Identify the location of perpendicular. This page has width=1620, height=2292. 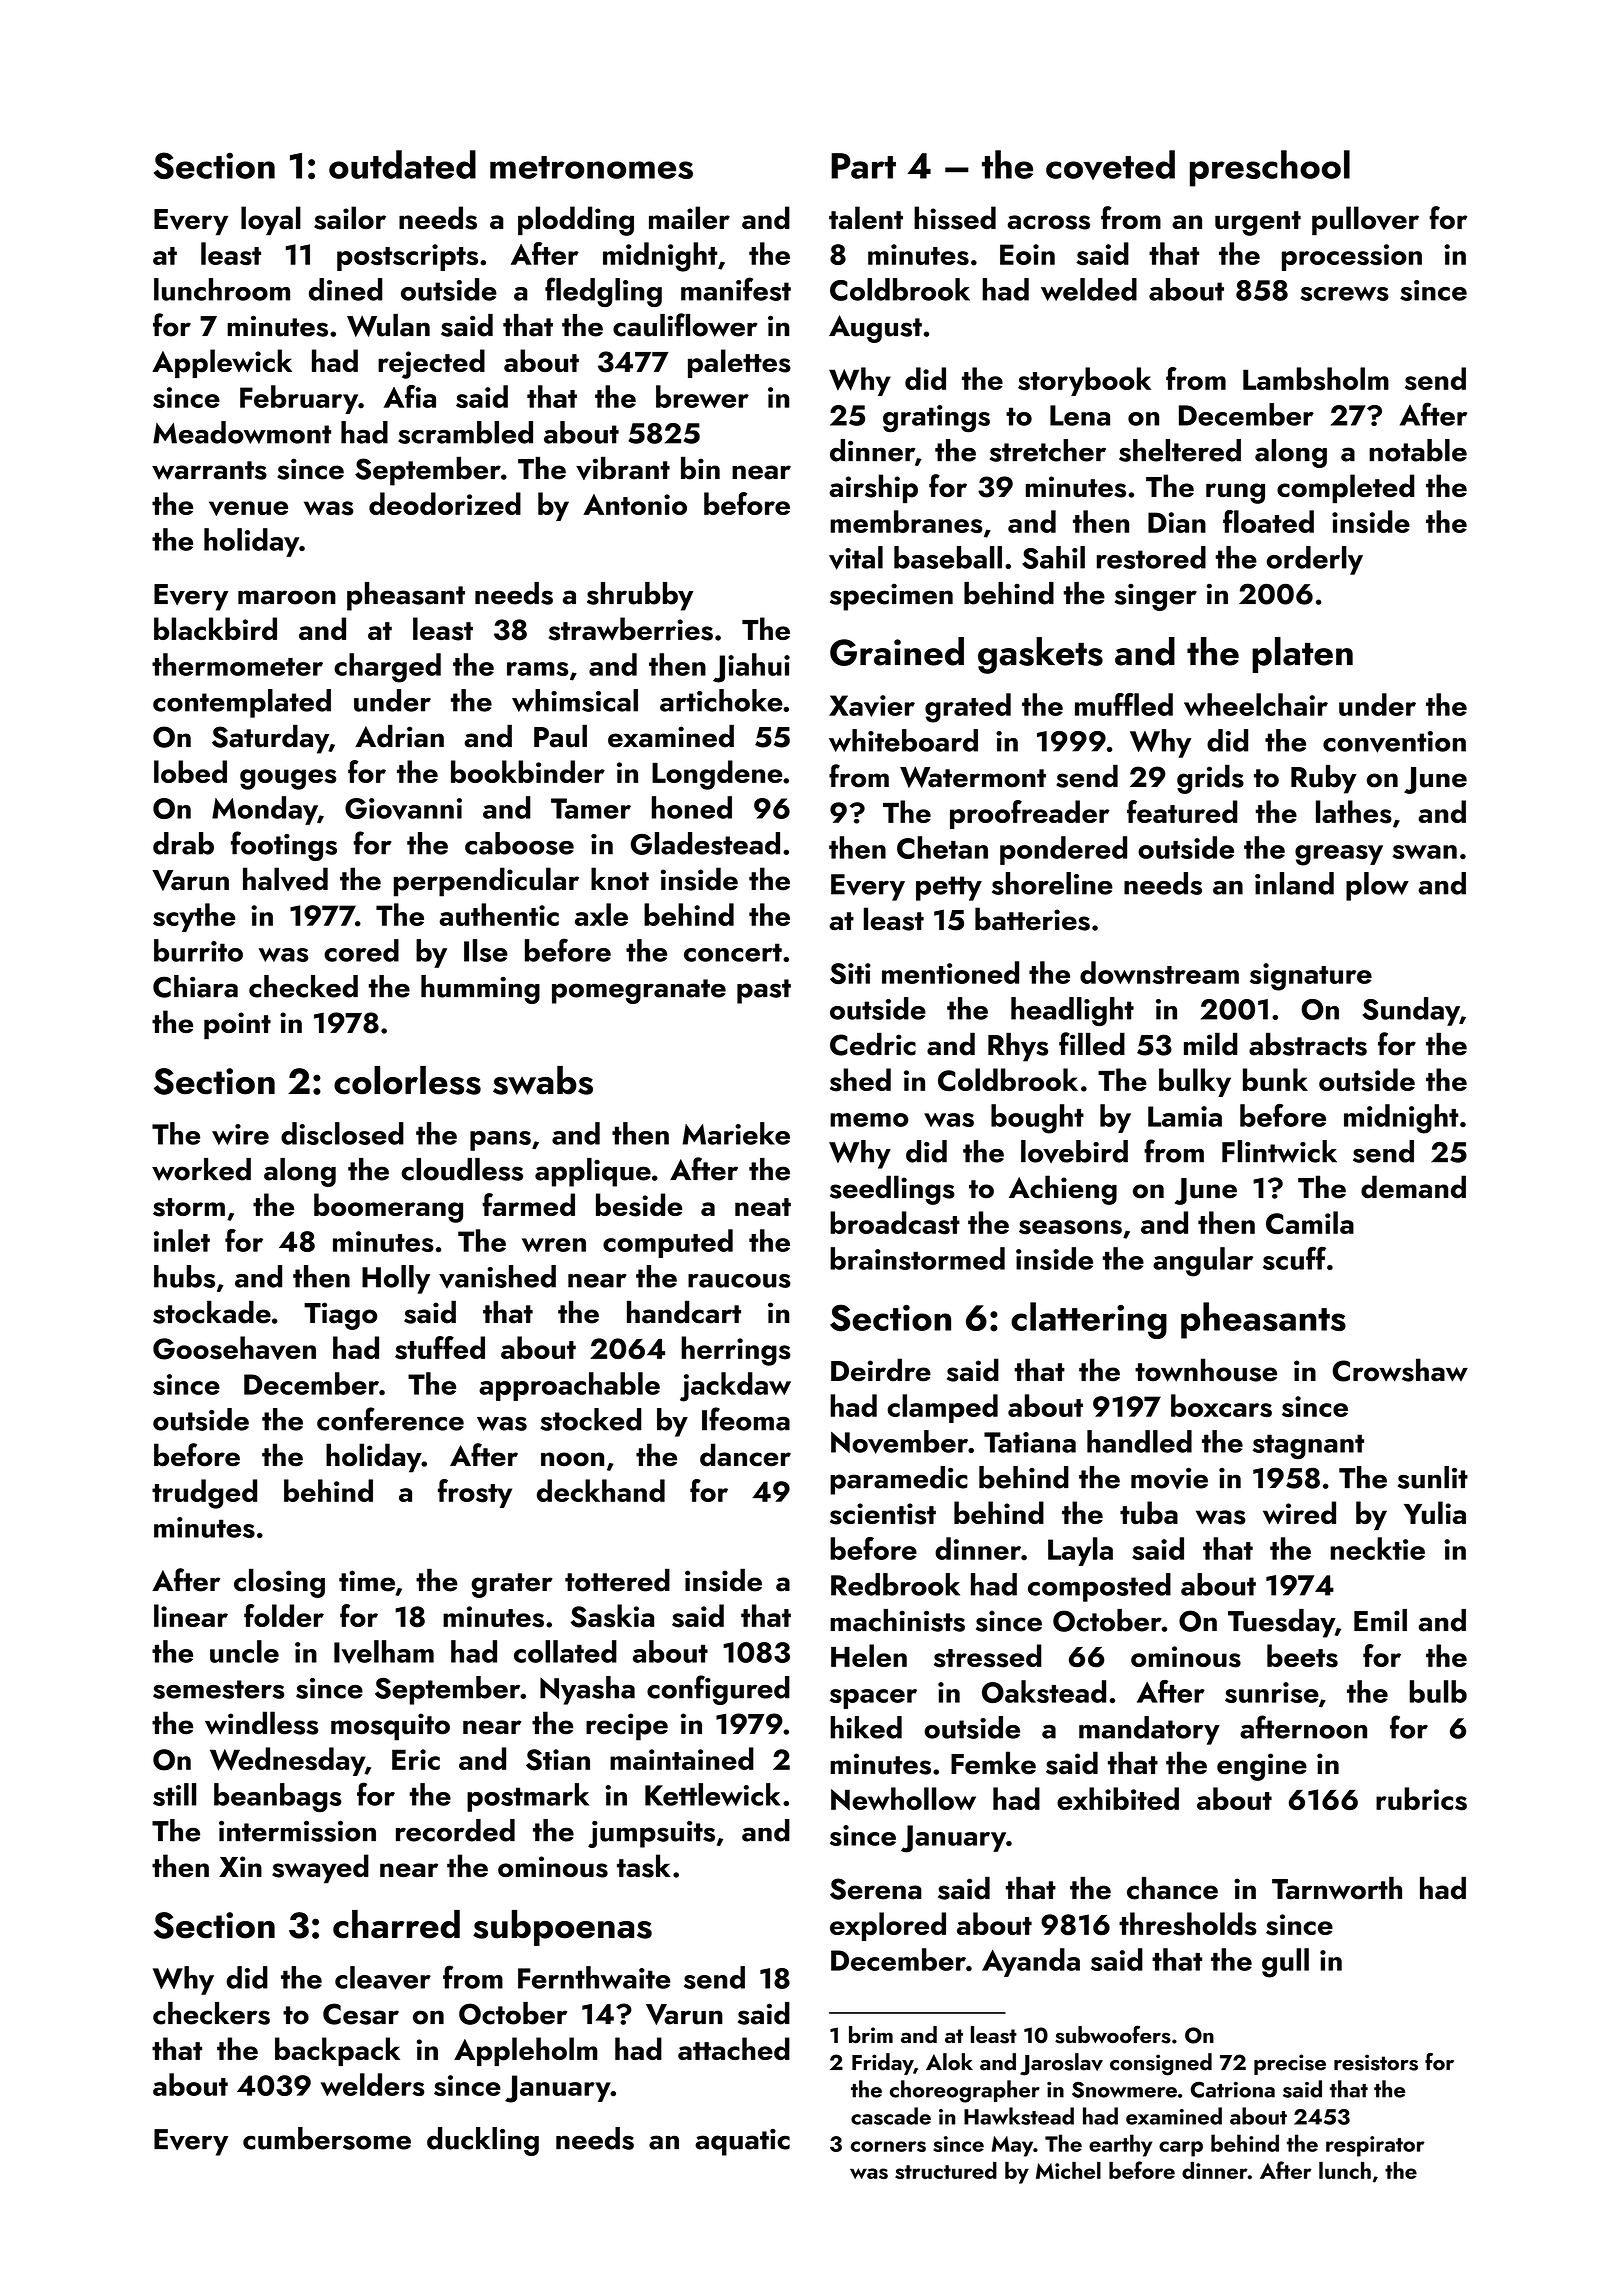
(486, 882).
